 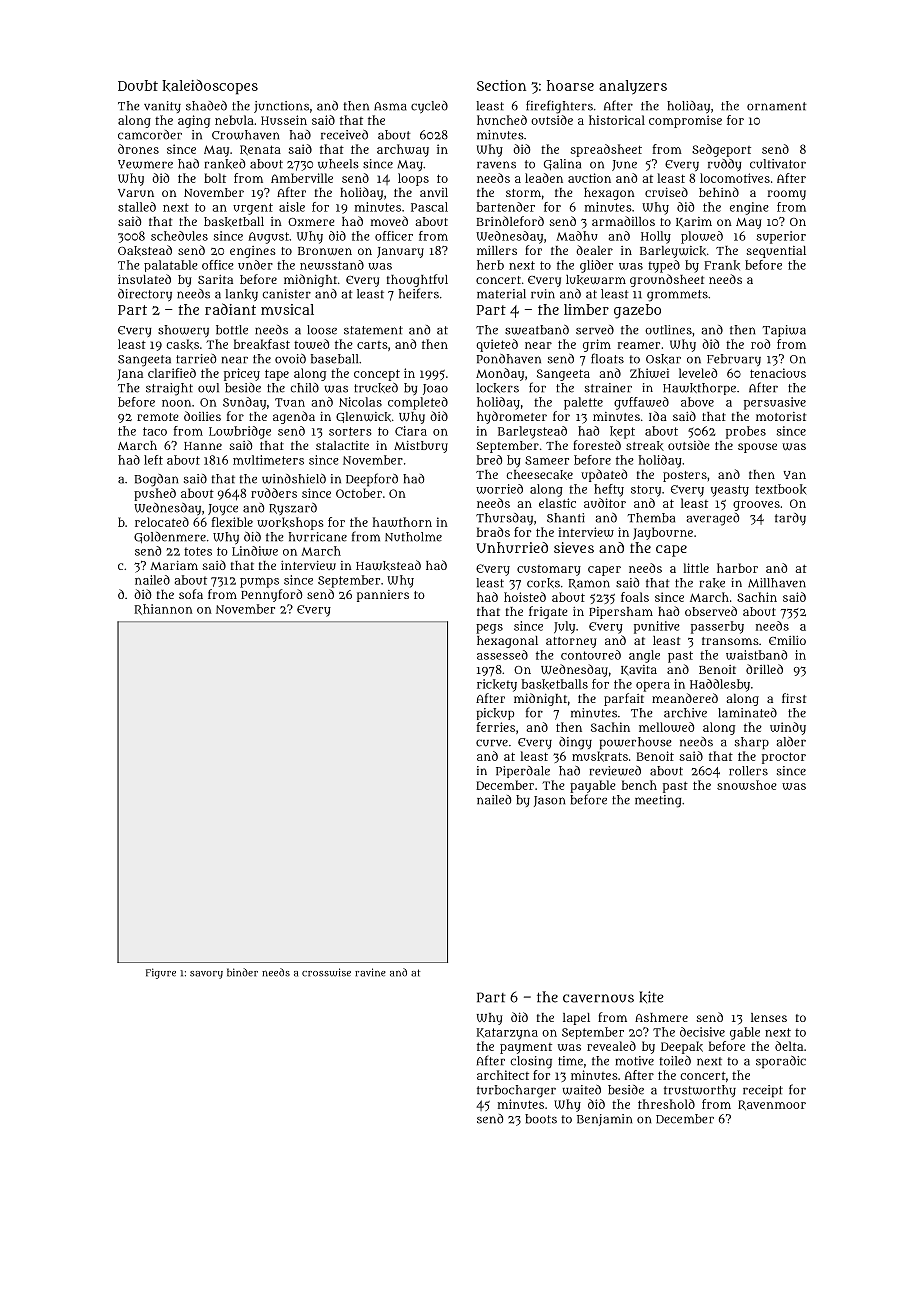 What do you see at coordinates (747, 785) in the document?
I see `snowshoe` at bounding box center [747, 785].
